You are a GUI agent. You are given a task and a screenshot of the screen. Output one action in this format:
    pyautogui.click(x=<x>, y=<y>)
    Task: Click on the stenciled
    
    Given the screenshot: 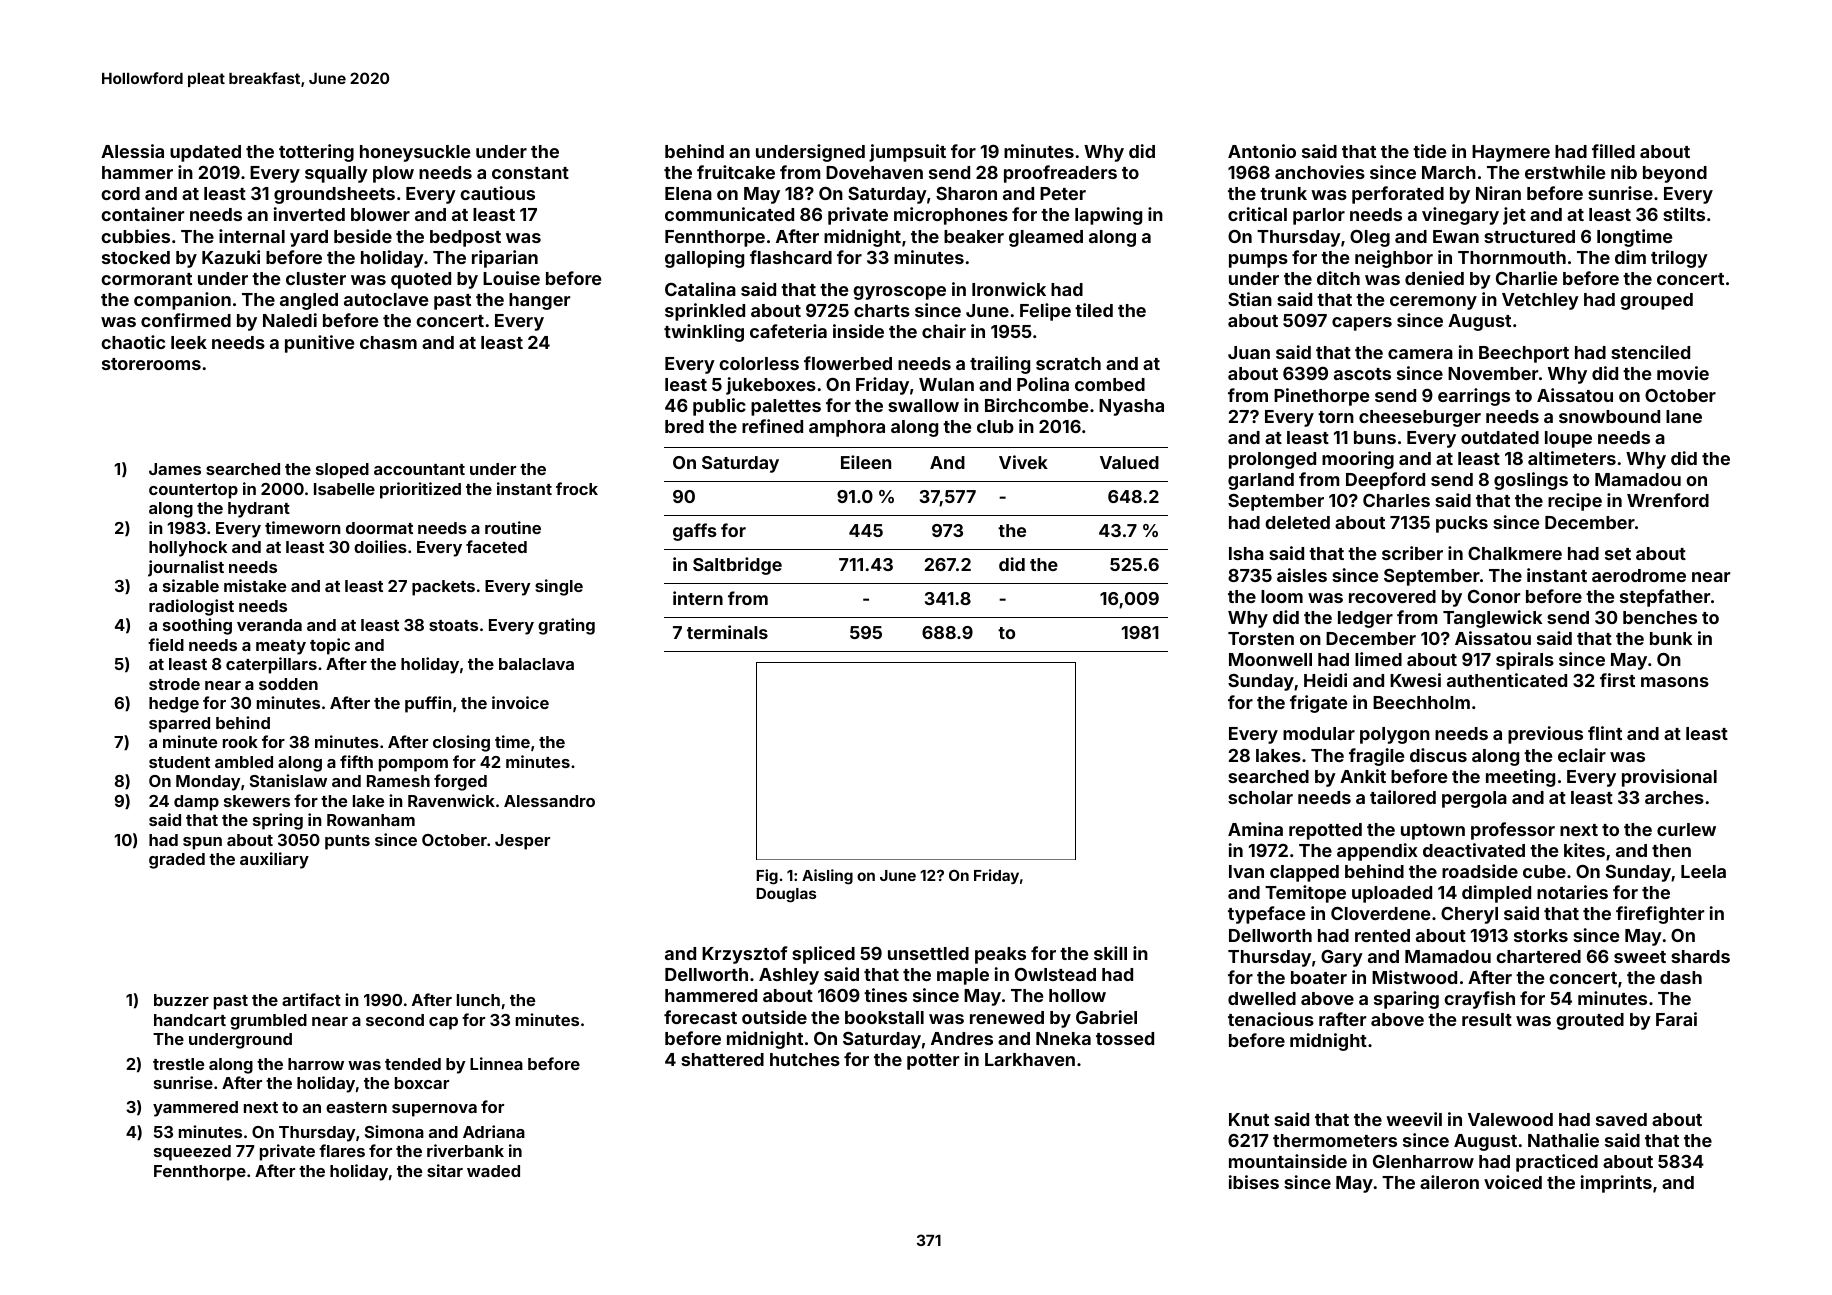 What is the action you would take?
    pyautogui.click(x=1650, y=352)
